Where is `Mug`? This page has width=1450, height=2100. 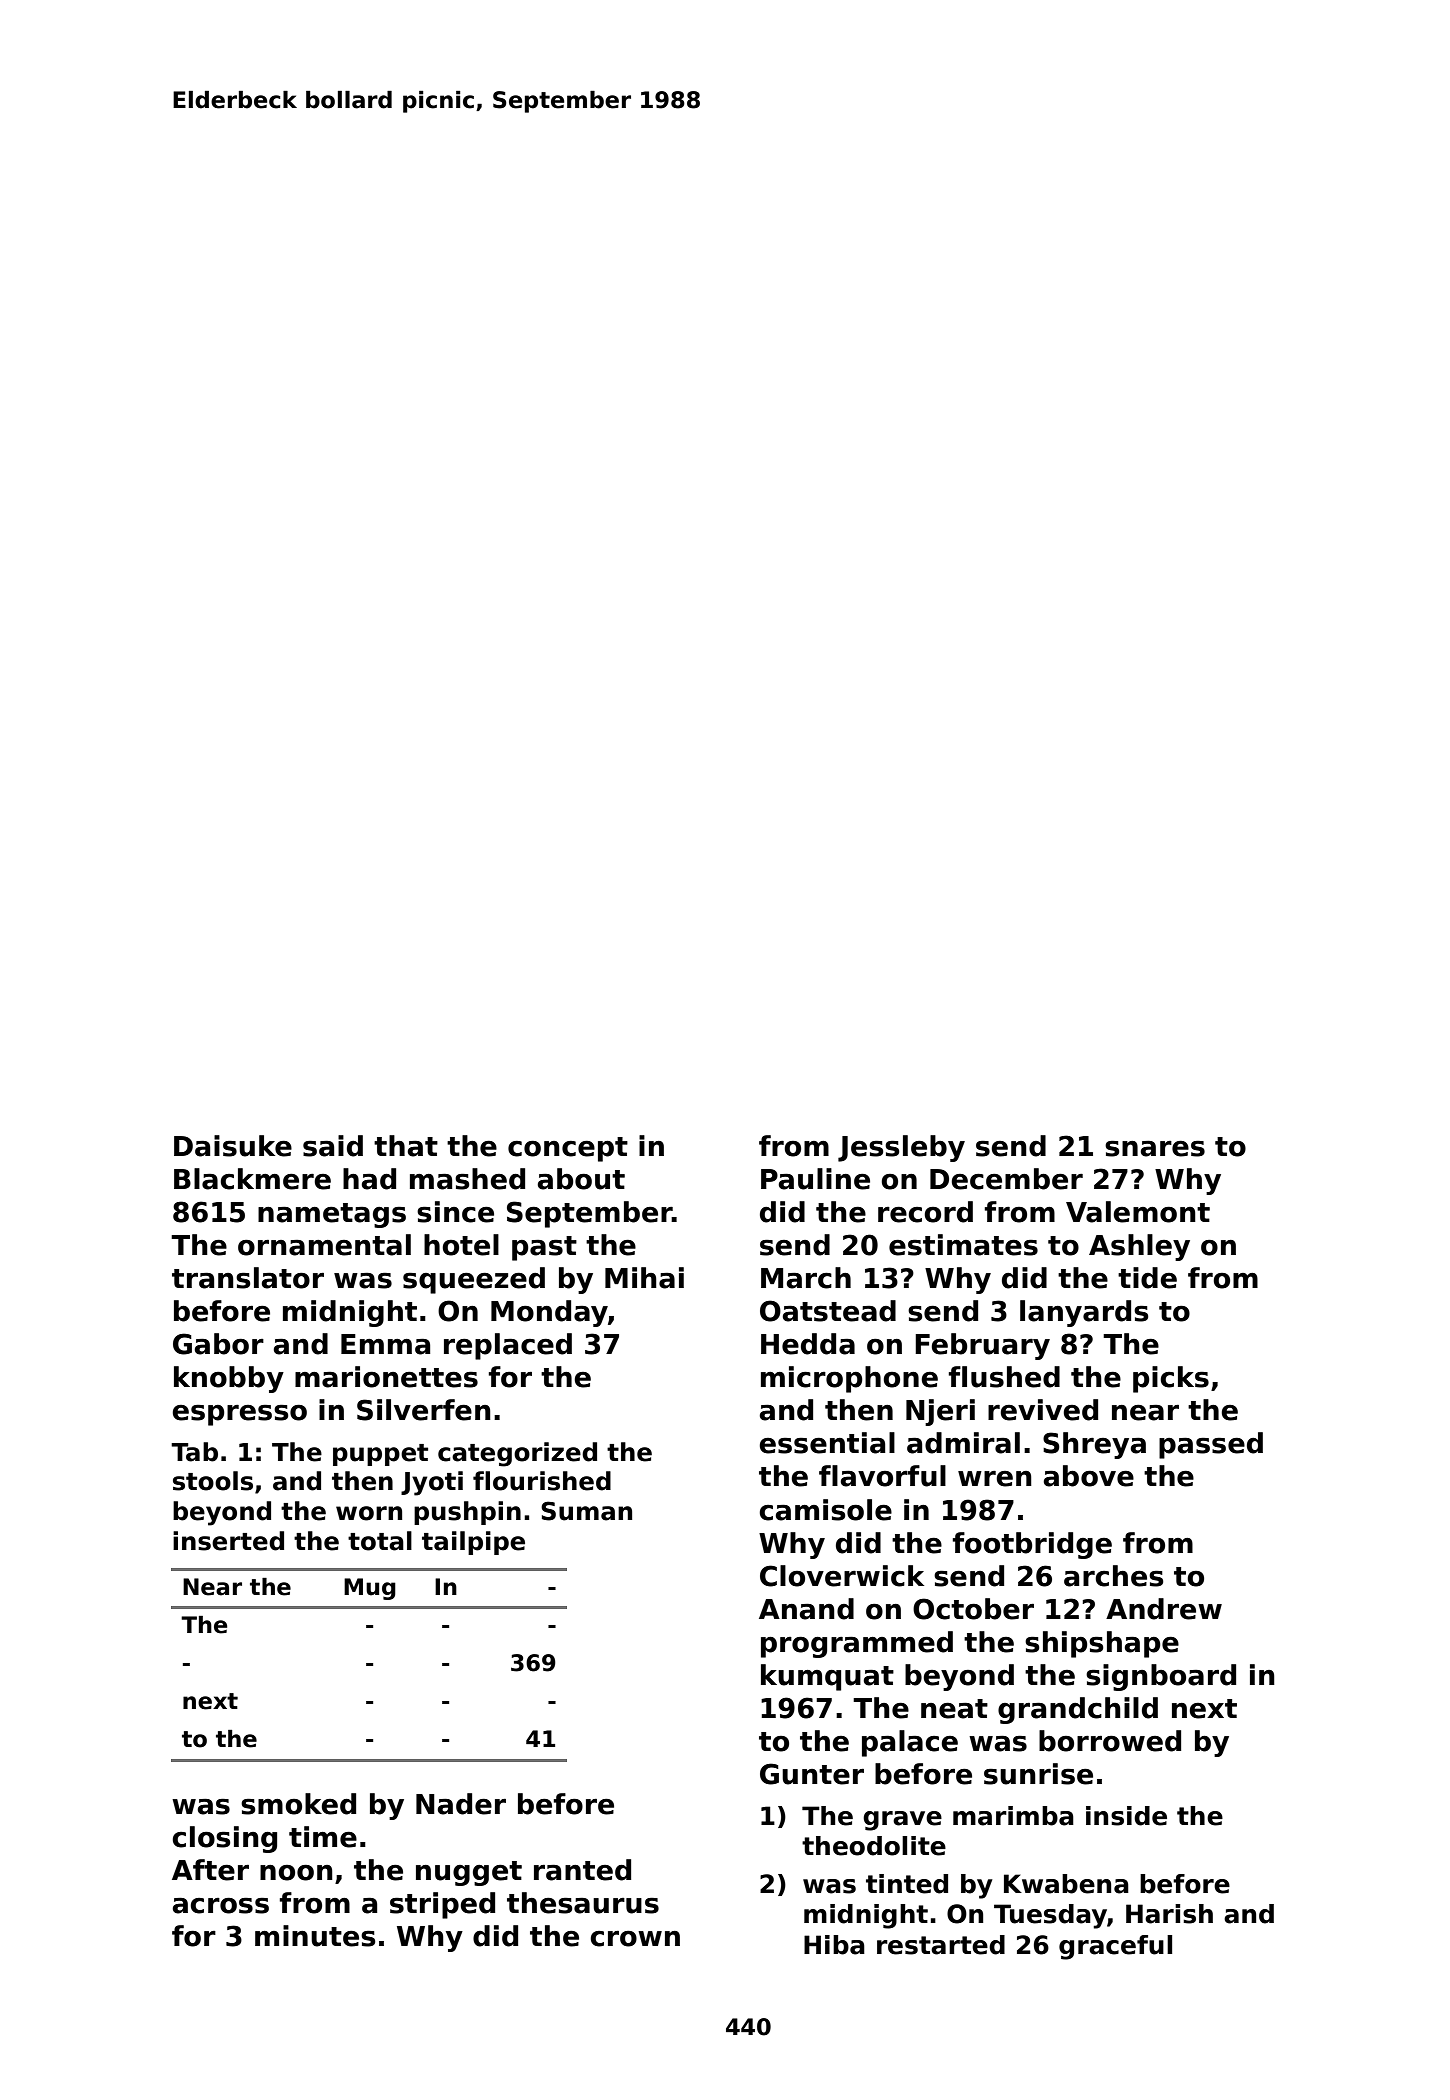
Mug is located at coordinates (370, 1589).
